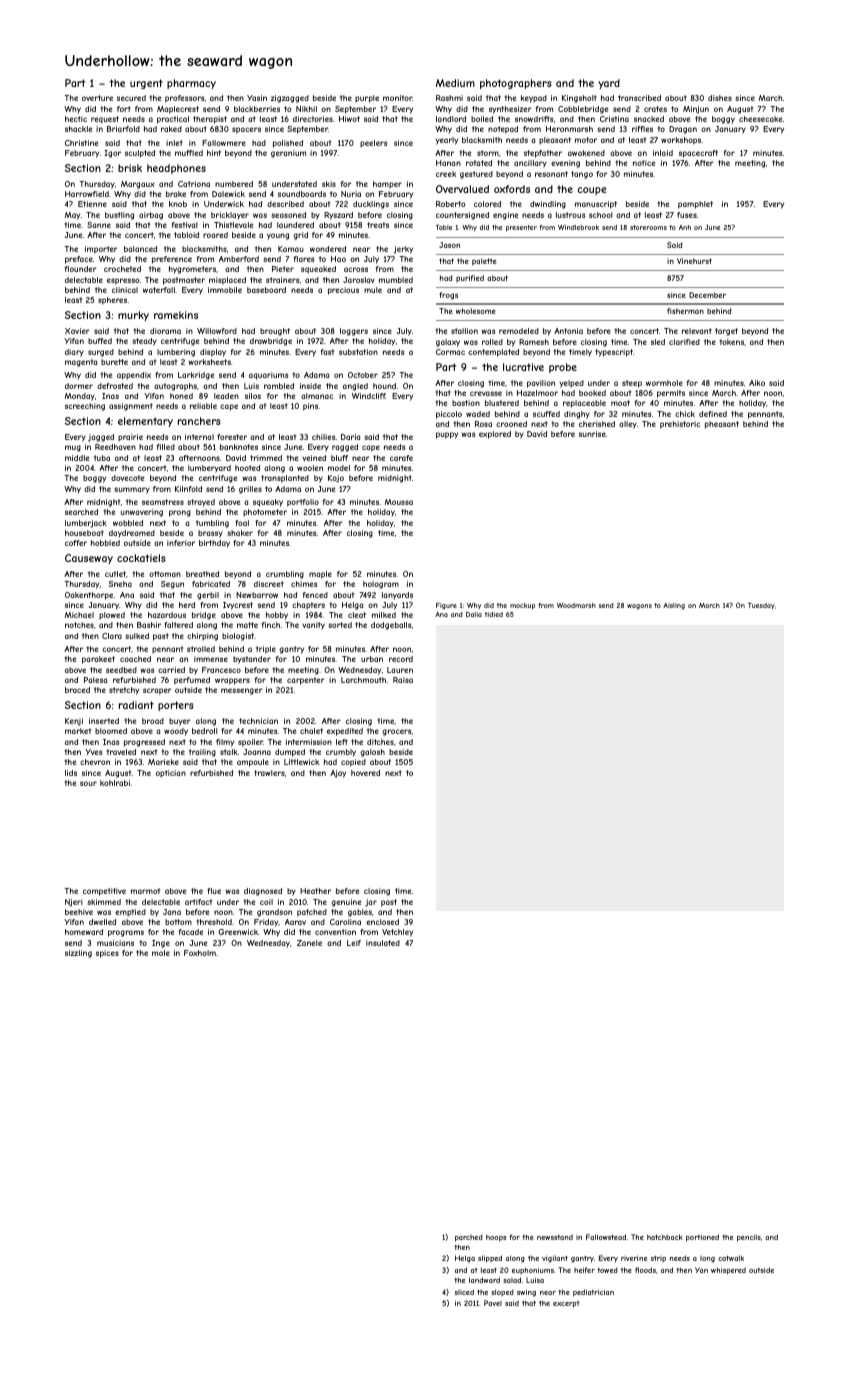 The width and height of the screenshot is (849, 1400). Describe the element at coordinates (731, 342) in the screenshot. I see `tokens` at that location.
